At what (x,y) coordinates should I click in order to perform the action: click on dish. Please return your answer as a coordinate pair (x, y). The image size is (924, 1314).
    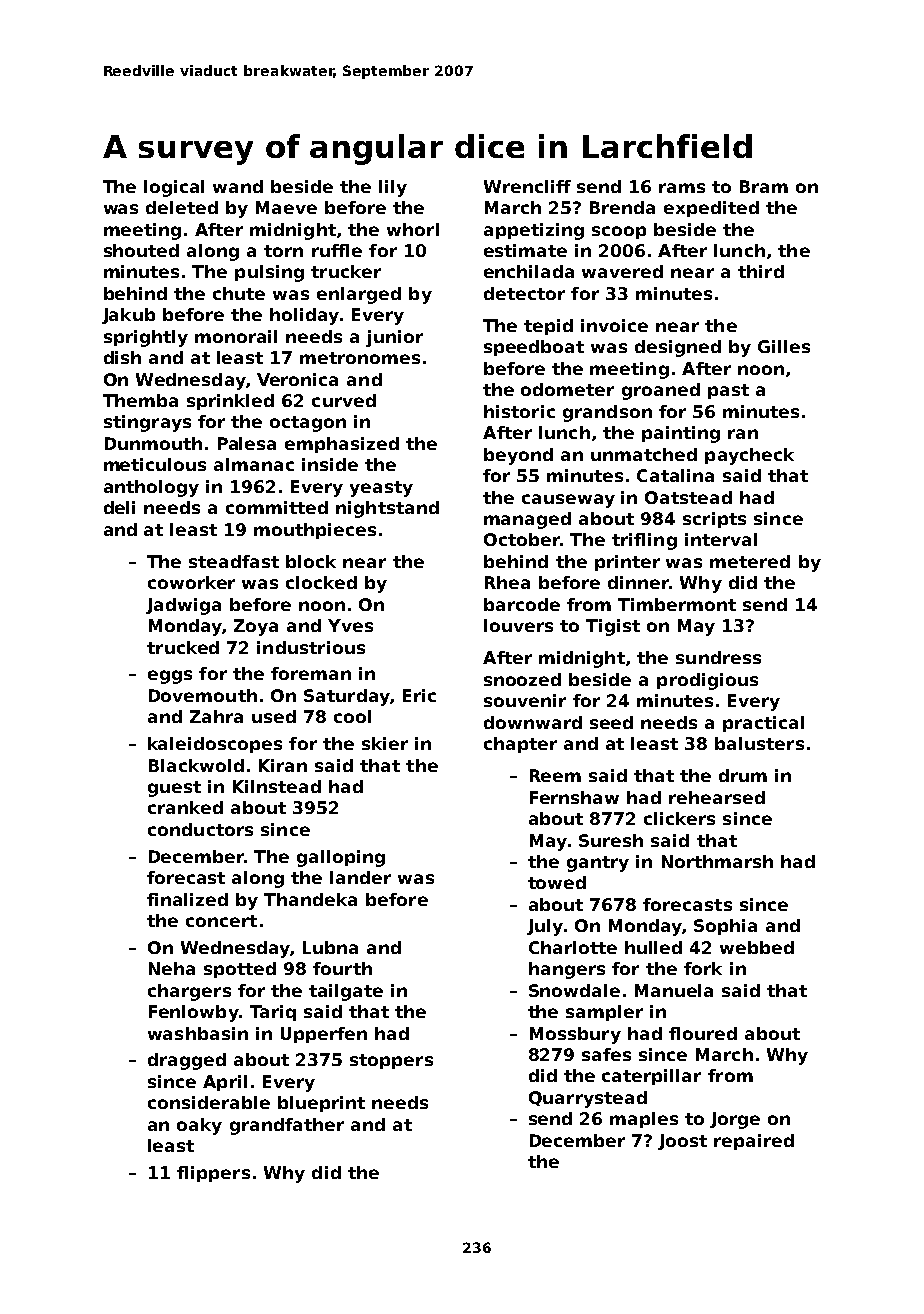
    Looking at the image, I should click on (122, 357).
